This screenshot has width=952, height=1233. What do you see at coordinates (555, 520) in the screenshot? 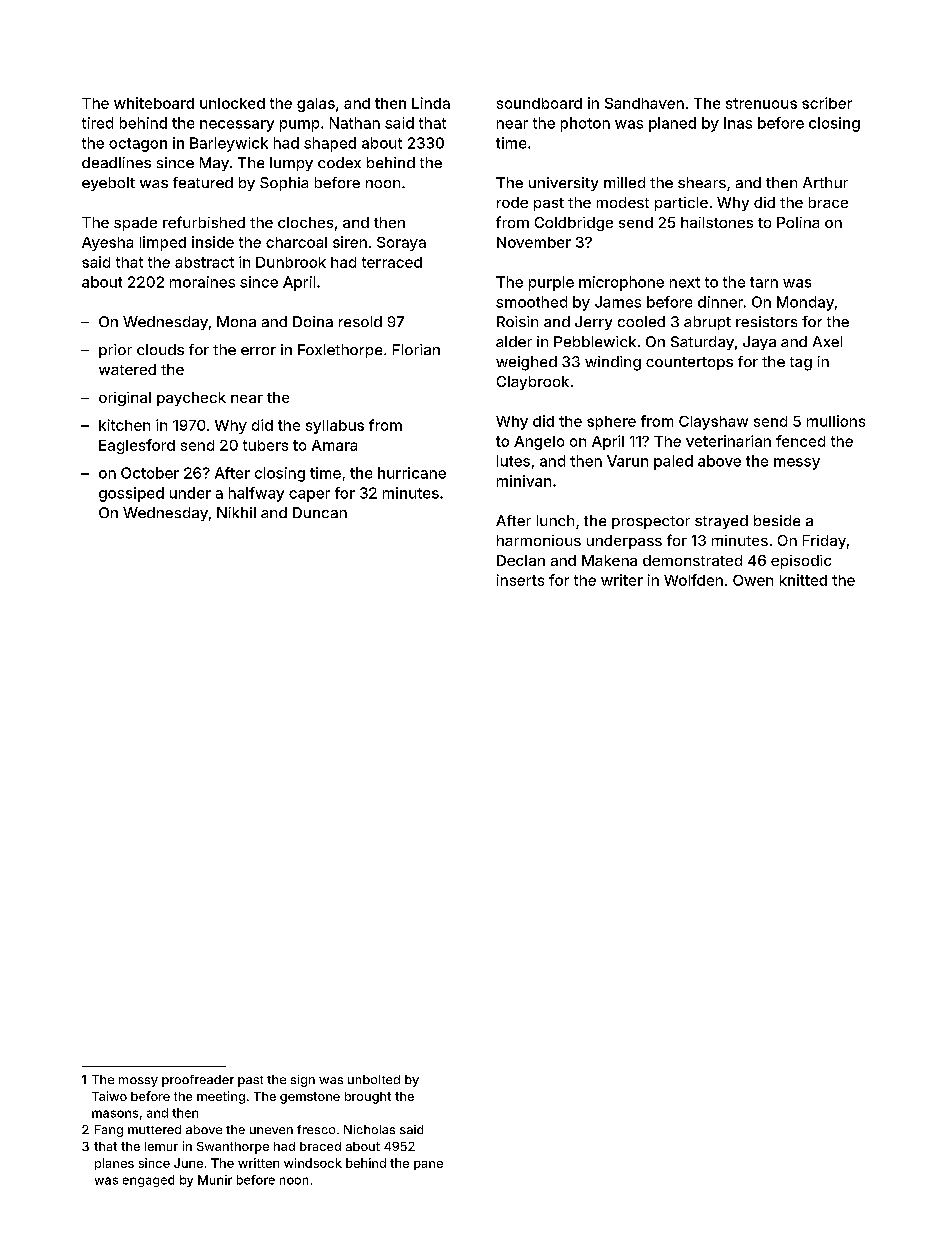
I see `lunch` at bounding box center [555, 520].
